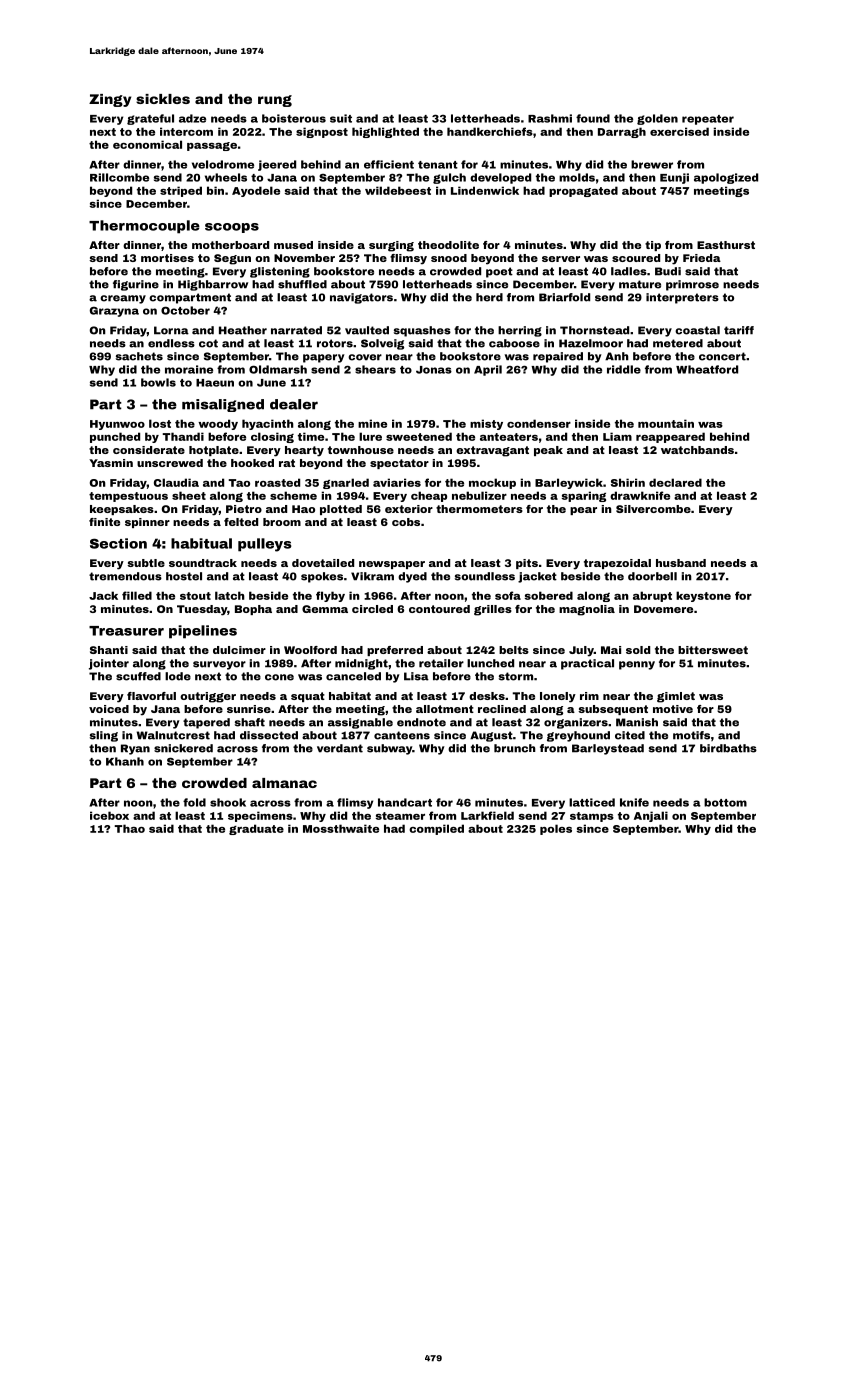 The height and width of the image is (1400, 849). What do you see at coordinates (629, 271) in the image?
I see `ladles` at bounding box center [629, 271].
